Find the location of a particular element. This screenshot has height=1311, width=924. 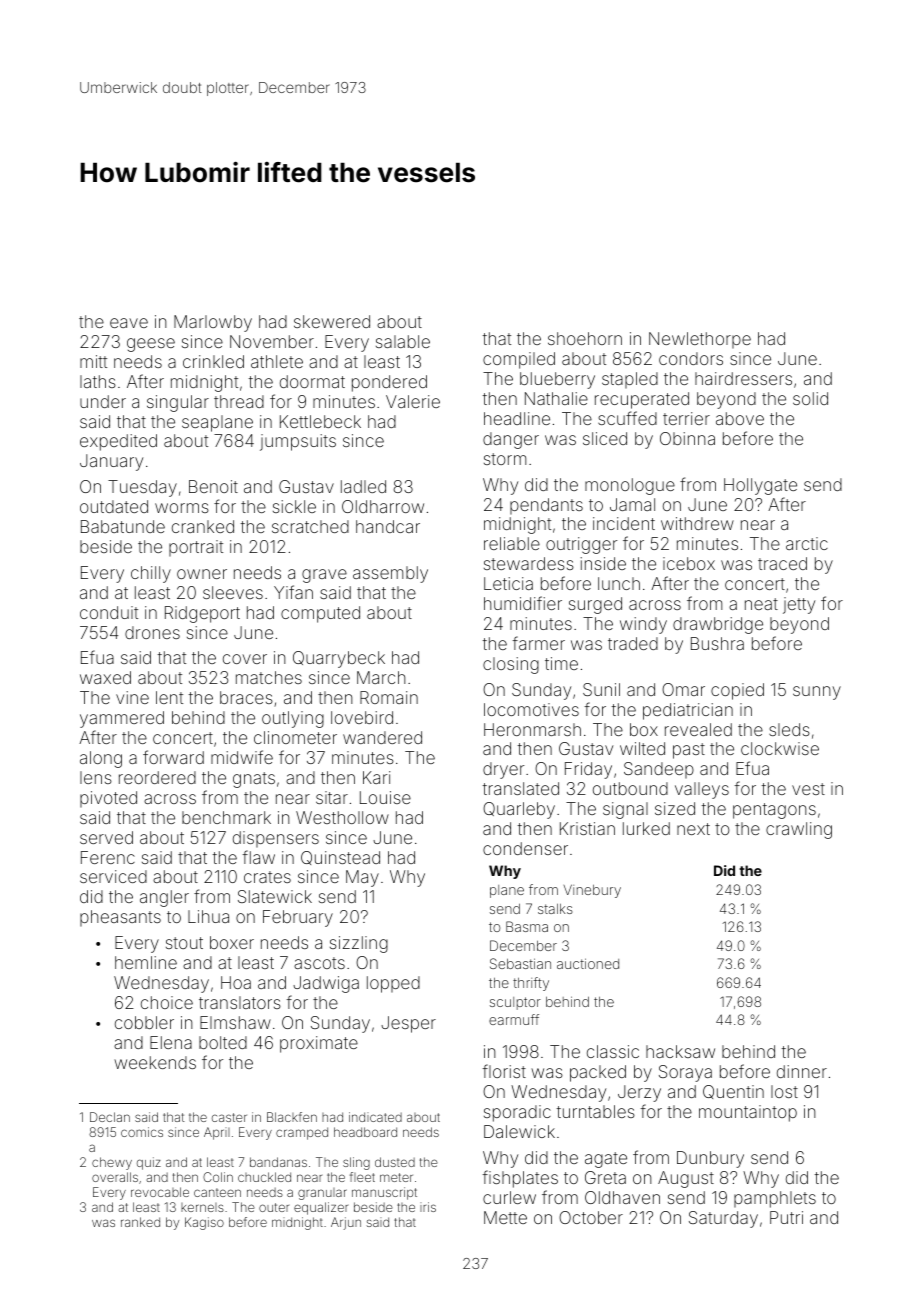

Quarleby is located at coordinates (519, 810).
